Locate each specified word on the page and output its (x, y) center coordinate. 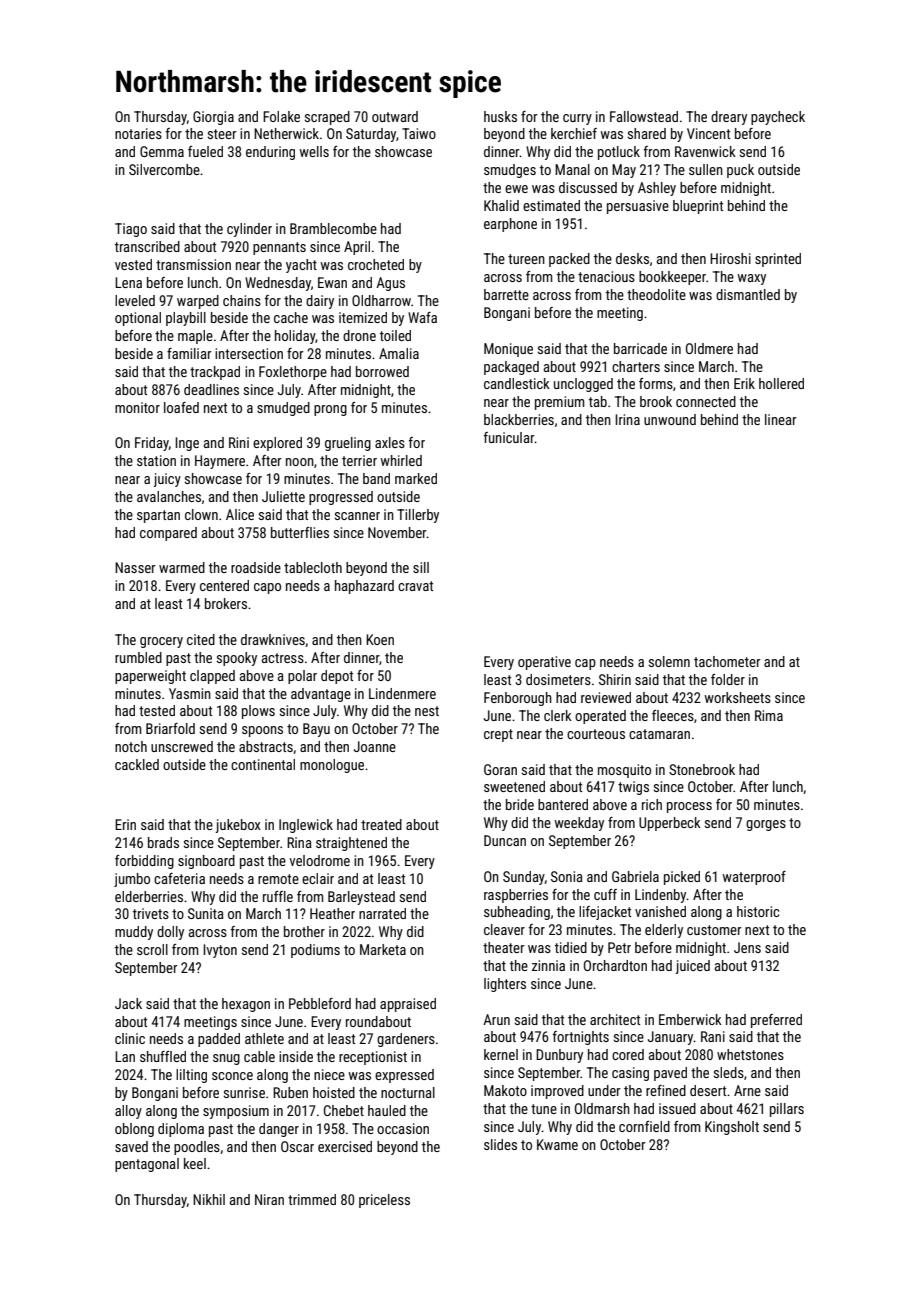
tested (157, 710)
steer (222, 134)
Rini (239, 442)
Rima (769, 715)
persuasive (638, 207)
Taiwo (419, 133)
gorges (766, 825)
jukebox (238, 826)
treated (381, 824)
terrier (359, 460)
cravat (415, 586)
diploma (181, 1130)
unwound (670, 419)
